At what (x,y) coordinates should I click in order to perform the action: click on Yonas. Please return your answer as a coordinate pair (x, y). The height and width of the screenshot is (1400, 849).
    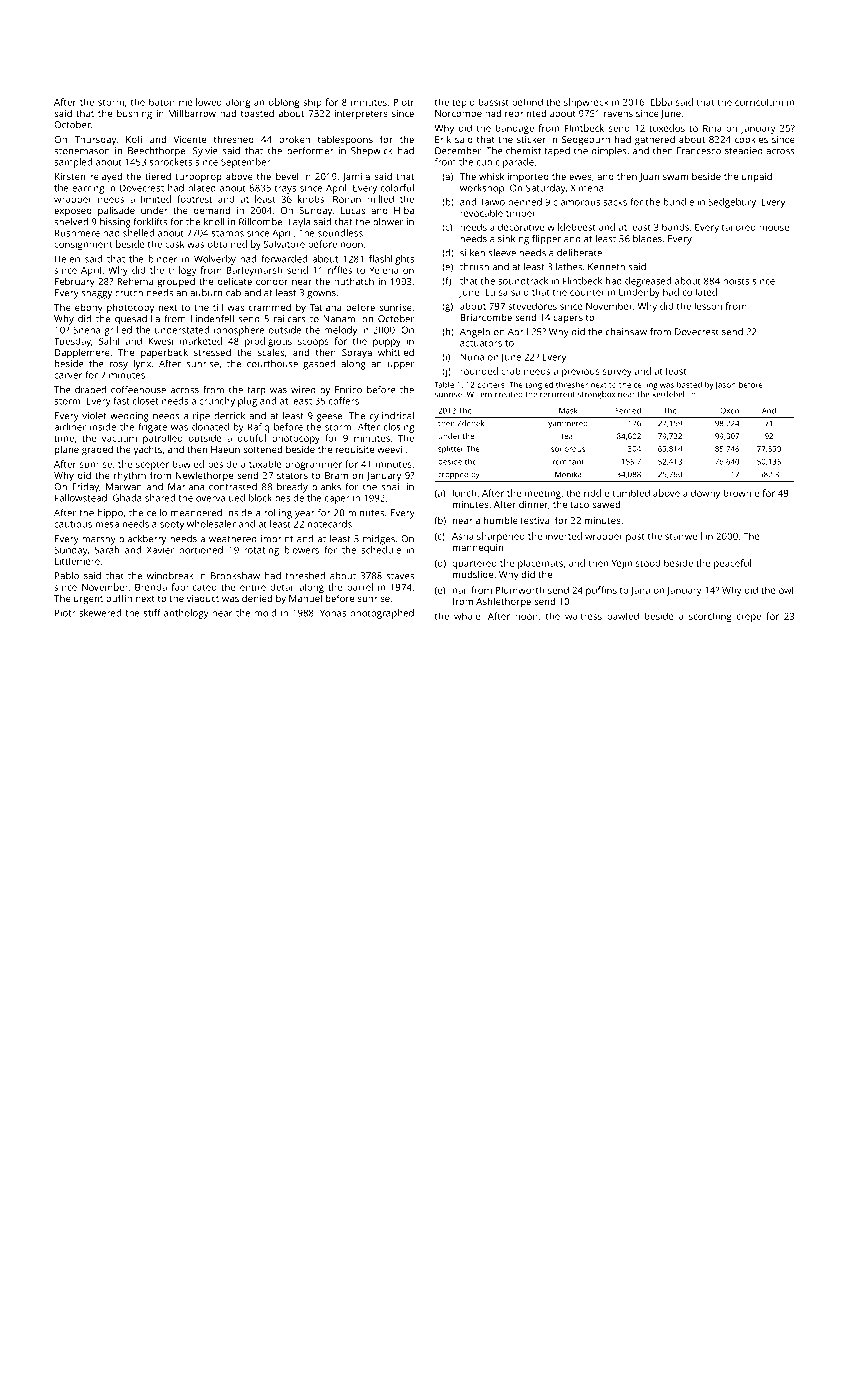
    Looking at the image, I should click on (333, 613).
